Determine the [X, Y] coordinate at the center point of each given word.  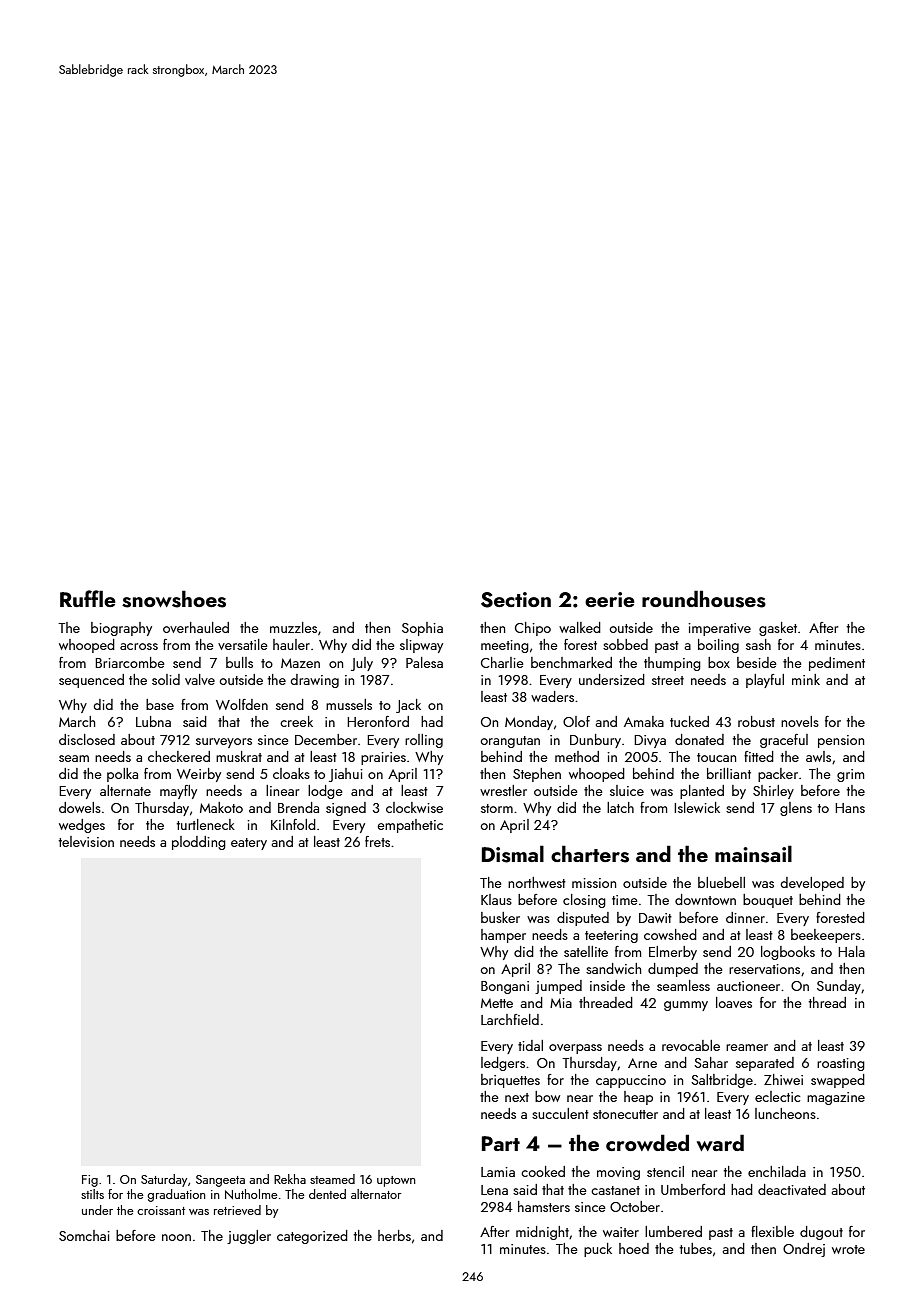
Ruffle [88, 598]
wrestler [503, 790]
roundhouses [704, 599]
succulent [560, 1113]
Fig [90, 1181]
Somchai [84, 1235]
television [86, 841]
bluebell [721, 882]
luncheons [785, 1113]
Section [516, 600]
